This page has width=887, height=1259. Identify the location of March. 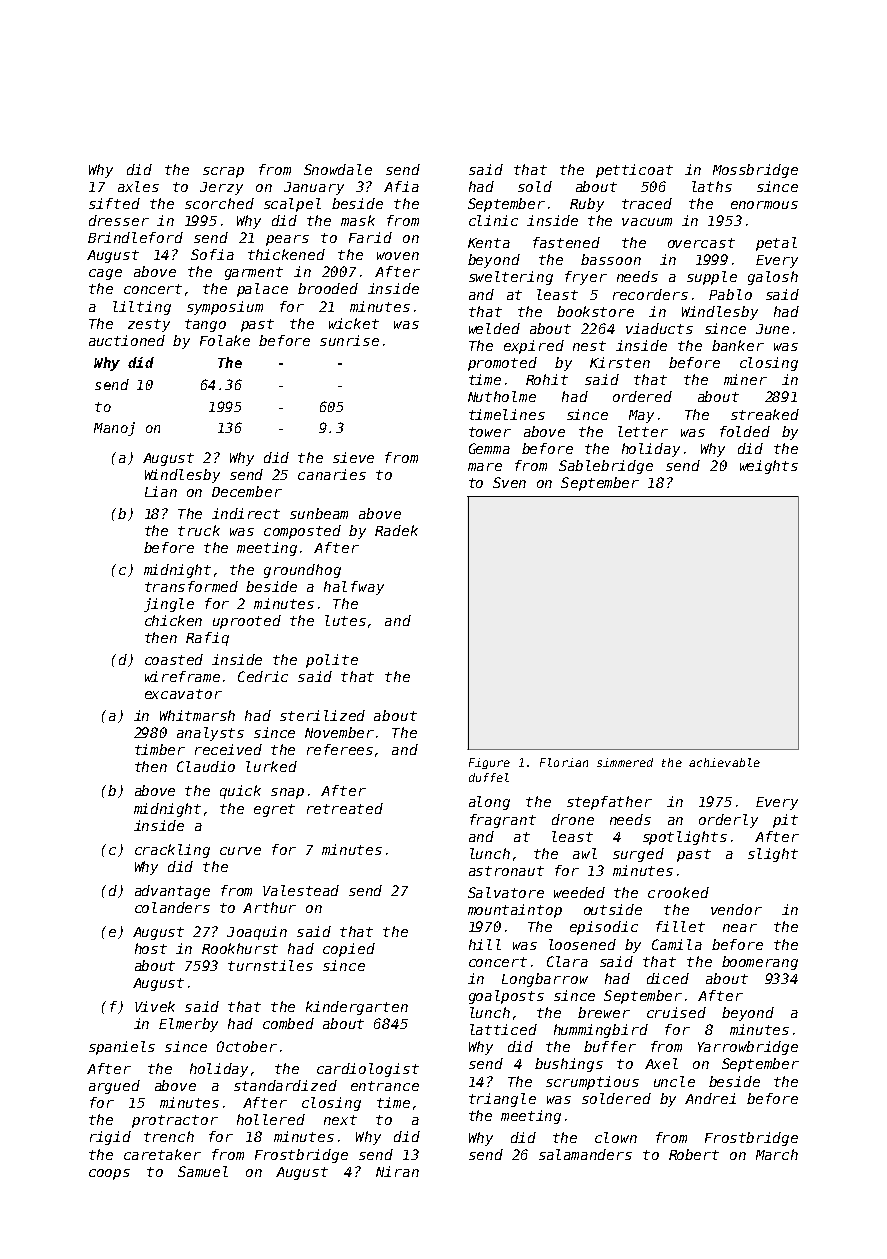
(777, 1154).
